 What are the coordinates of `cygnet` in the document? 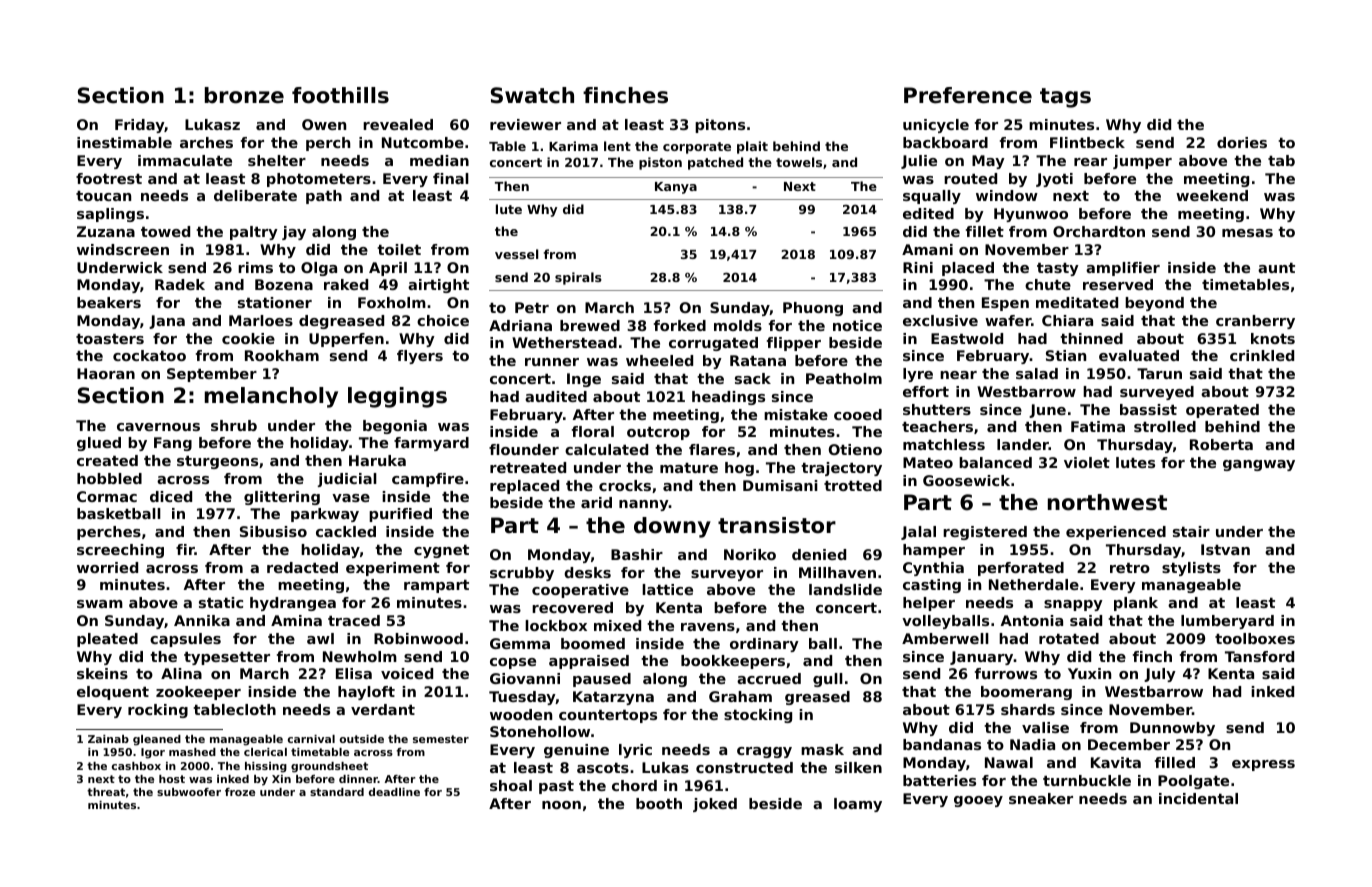 It's located at (441, 551).
